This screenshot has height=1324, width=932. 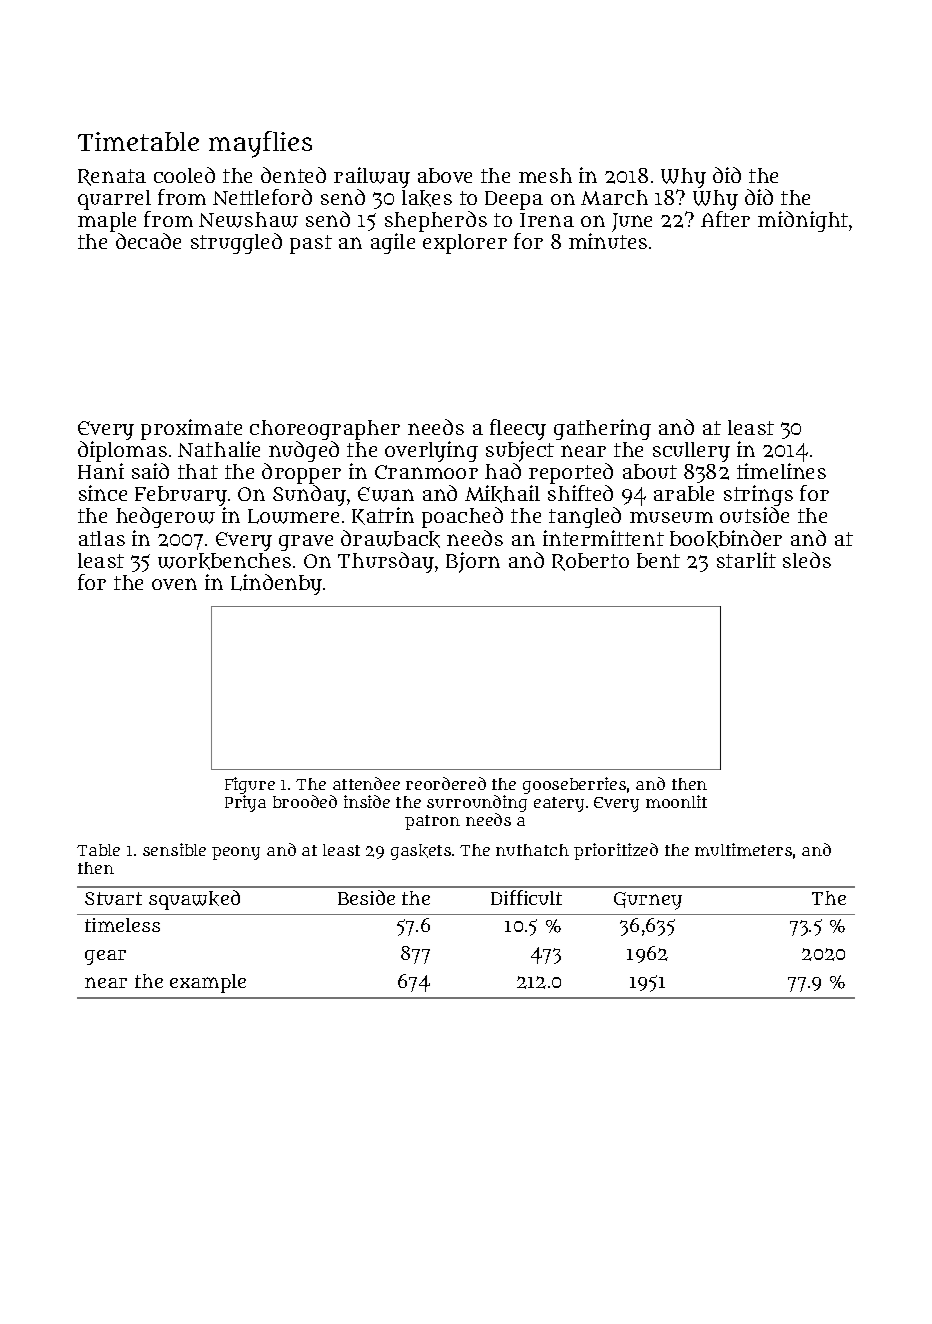 What do you see at coordinates (105, 957) in the screenshot?
I see `gear` at bounding box center [105, 957].
